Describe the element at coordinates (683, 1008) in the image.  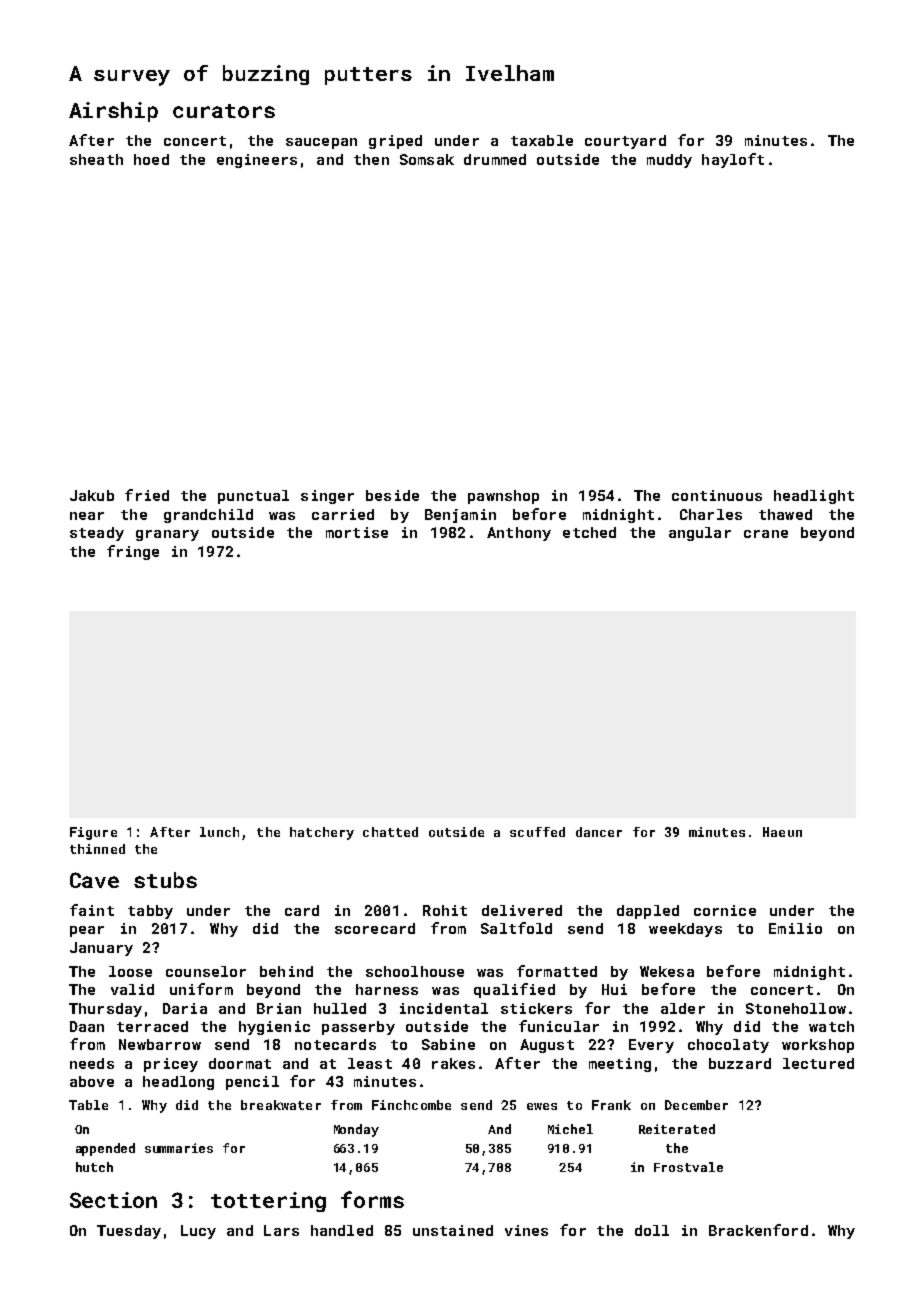
I see `alder` at that location.
